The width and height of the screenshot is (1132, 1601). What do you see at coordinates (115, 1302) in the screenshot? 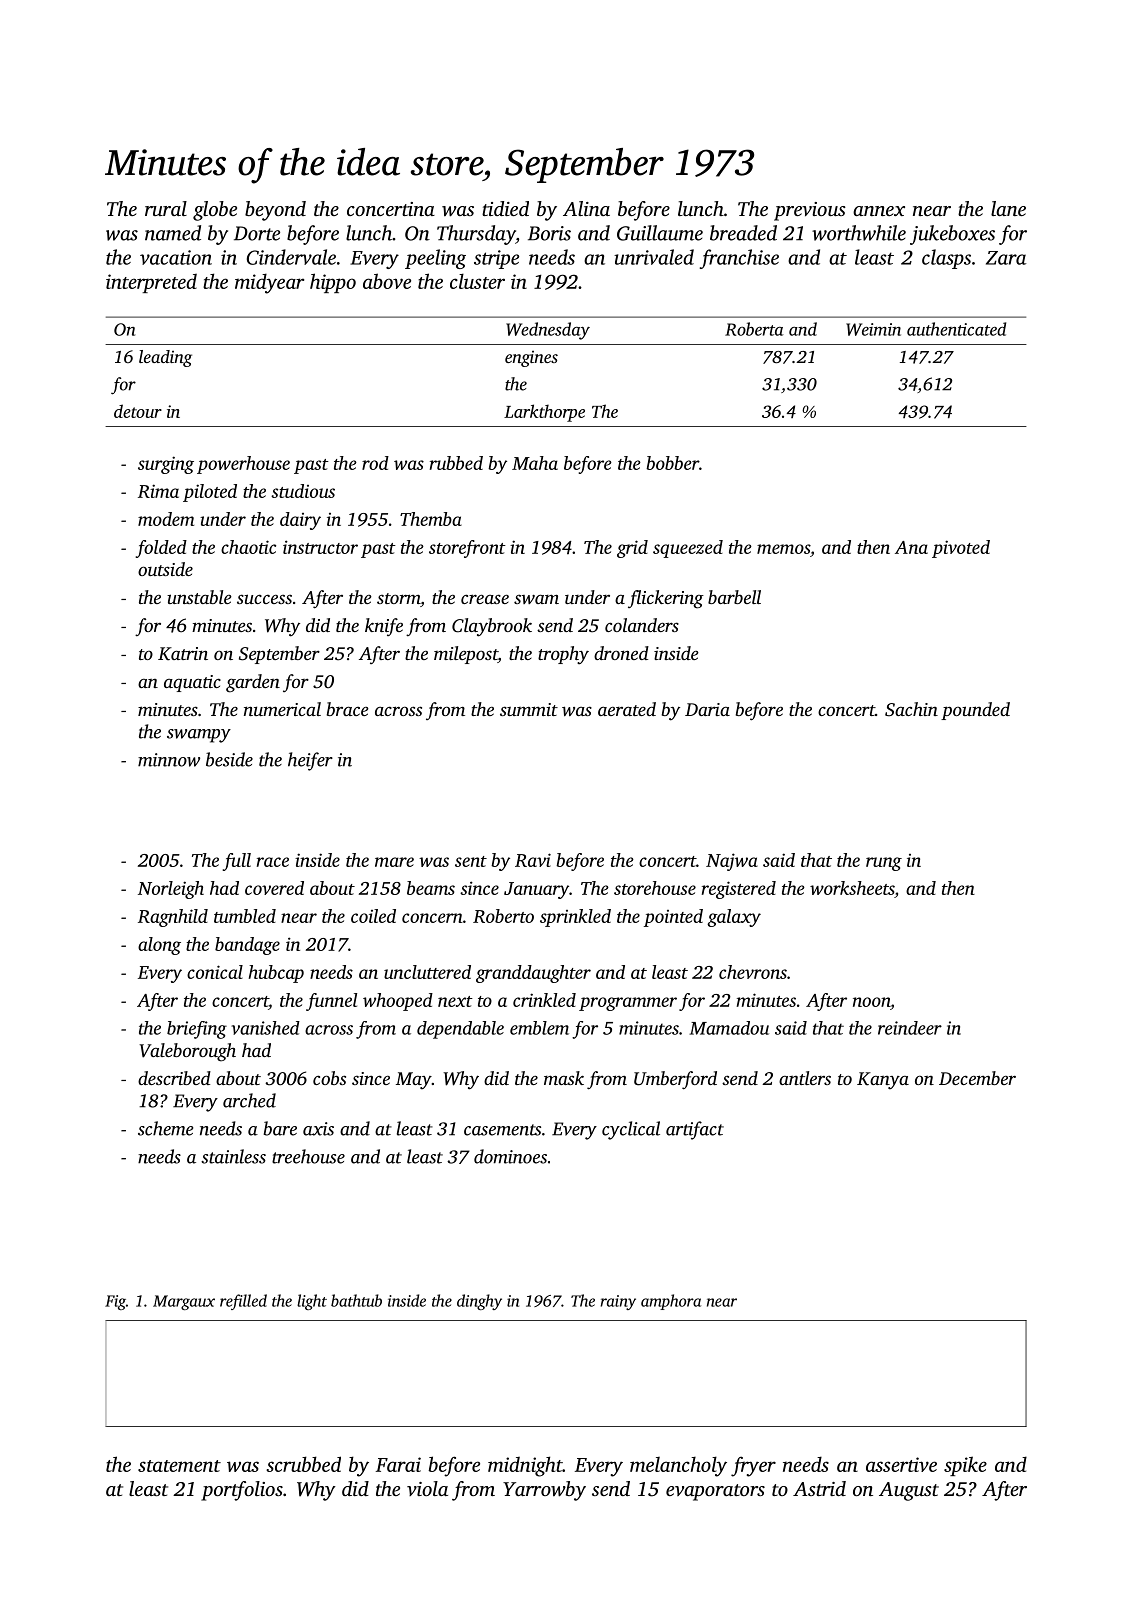
I see `Fig` at bounding box center [115, 1302].
